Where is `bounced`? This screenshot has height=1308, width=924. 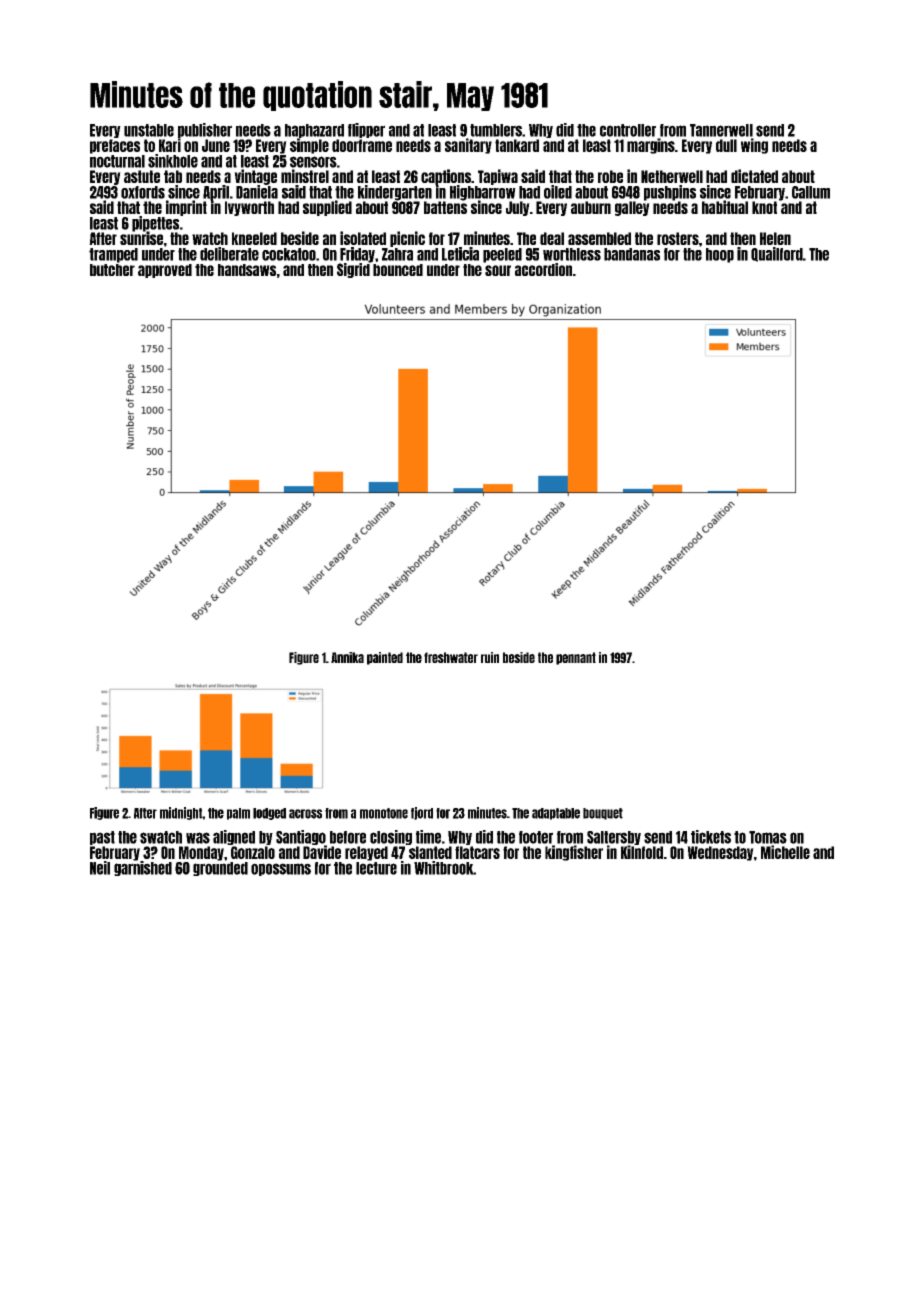
bounced is located at coordinates (398, 270).
